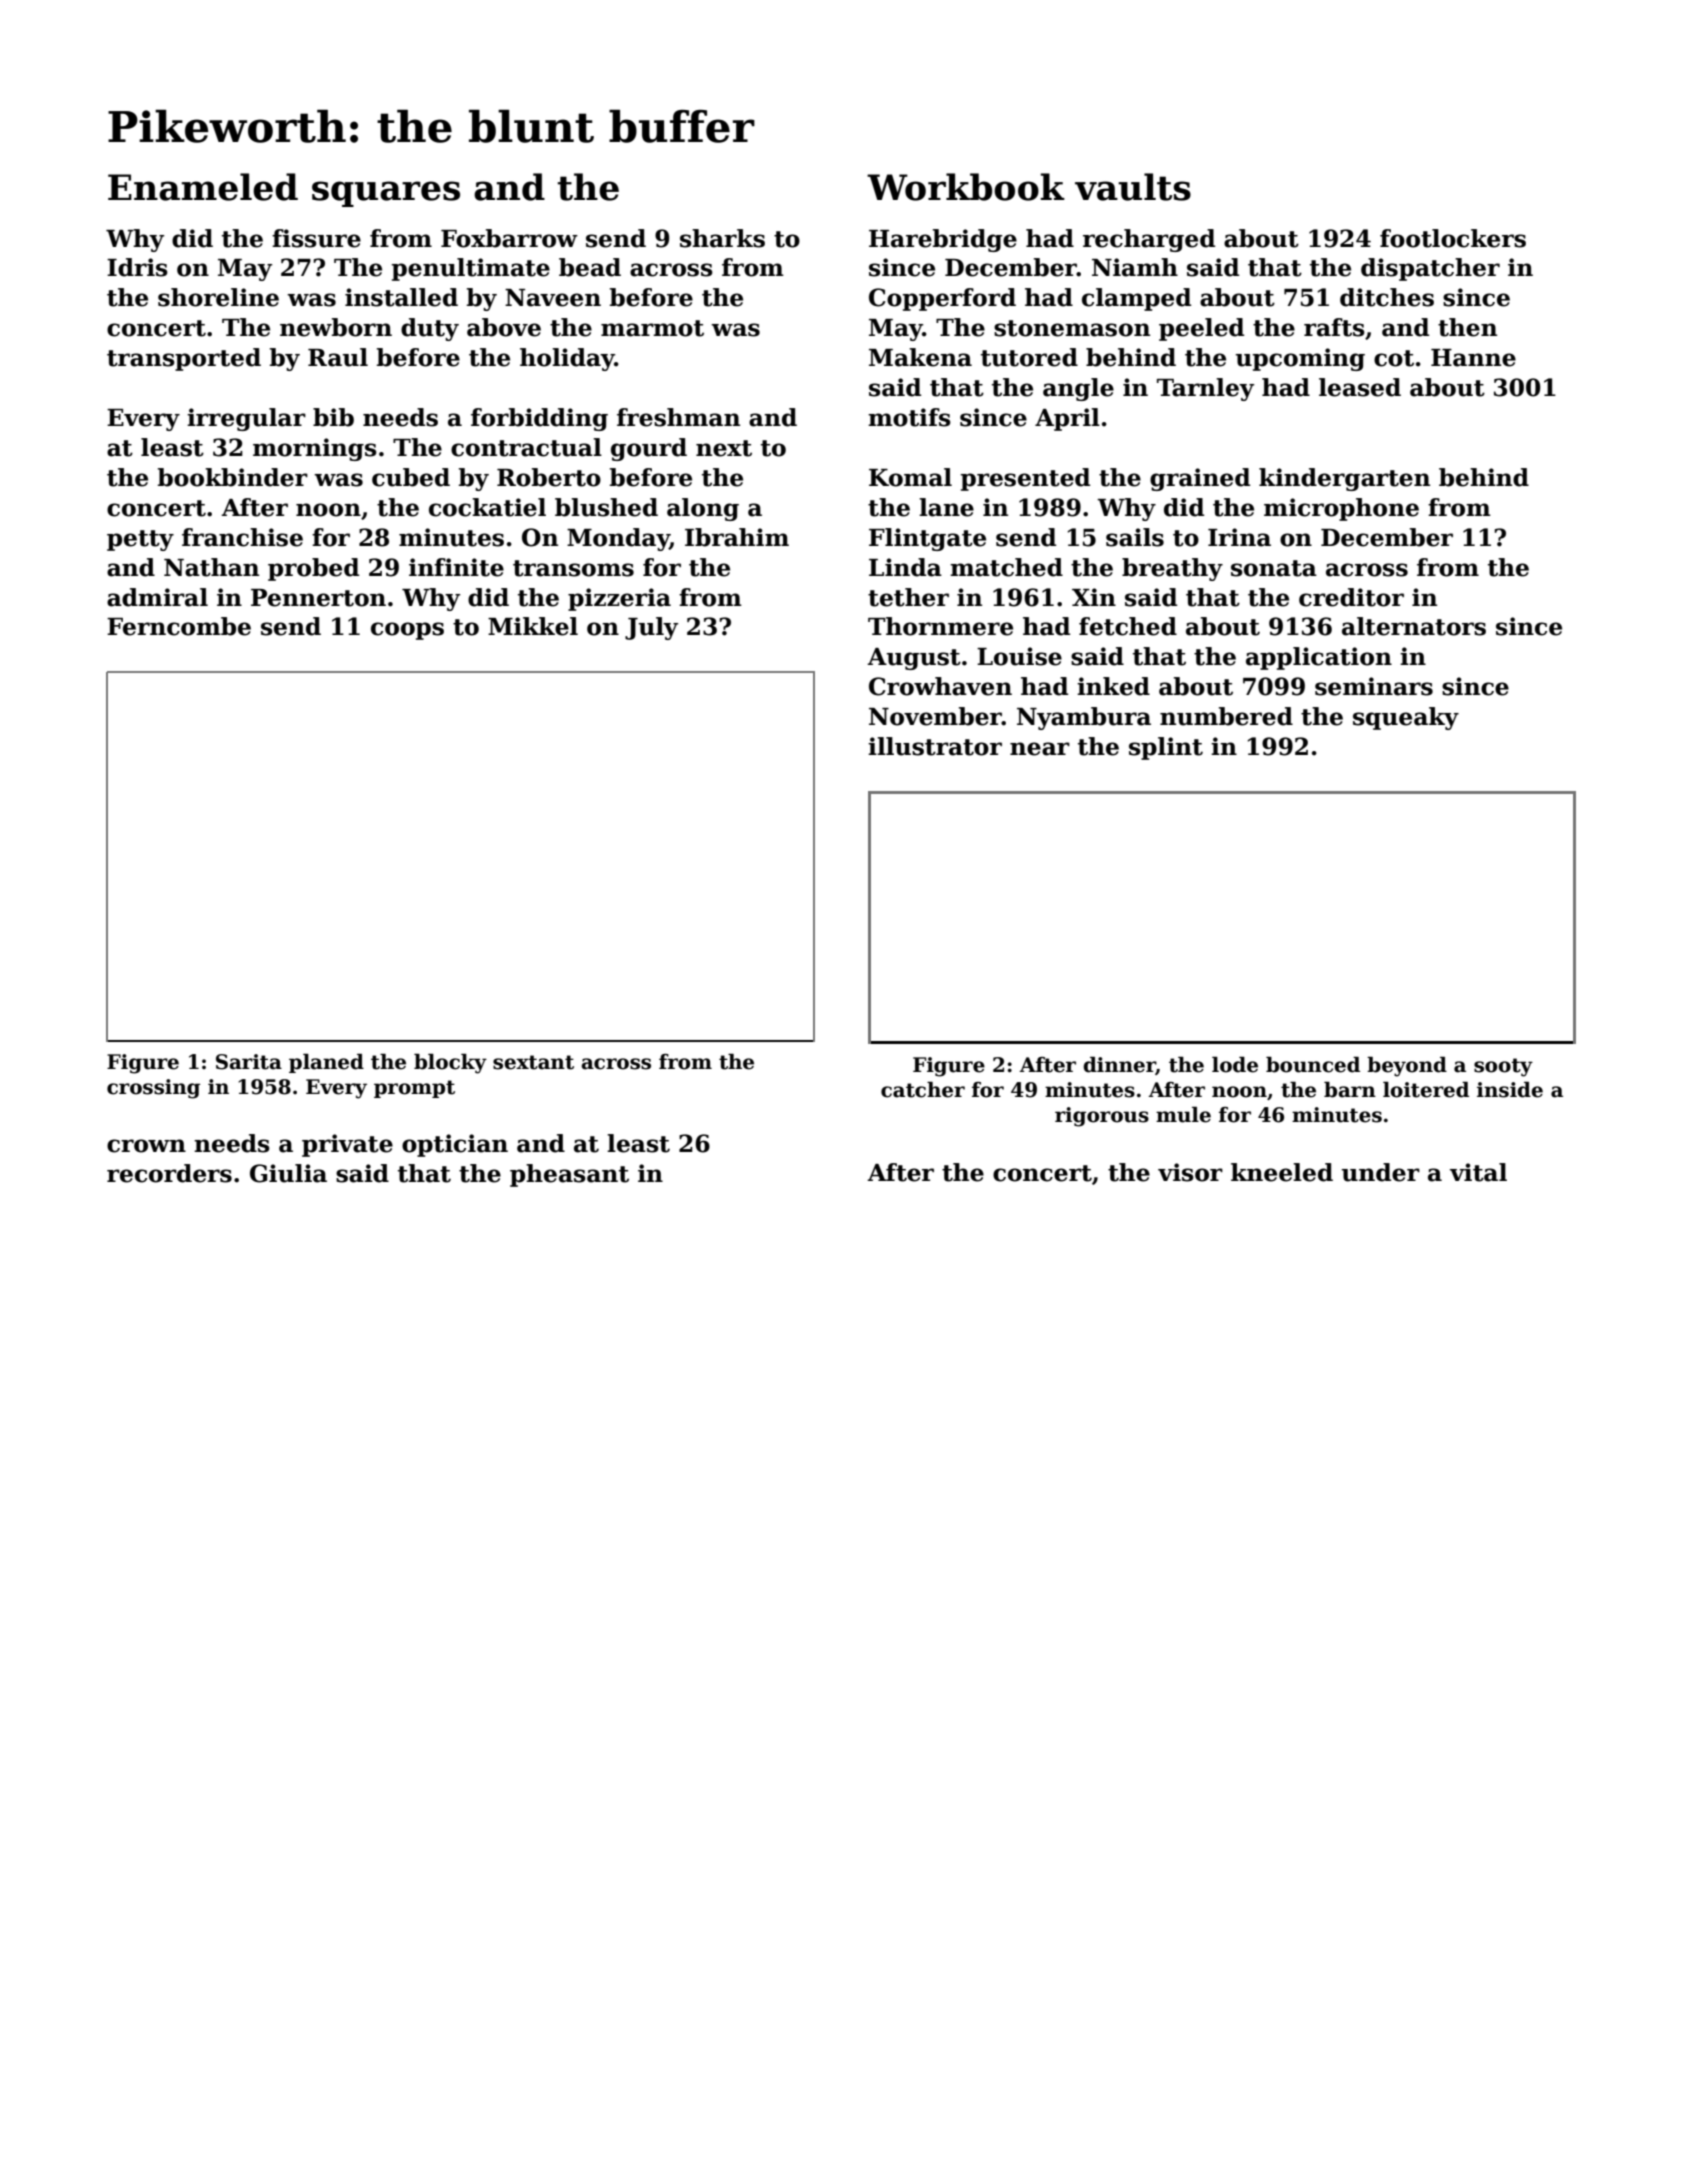  Describe the element at coordinates (1406, 718) in the document. I see `squeaky` at that location.
